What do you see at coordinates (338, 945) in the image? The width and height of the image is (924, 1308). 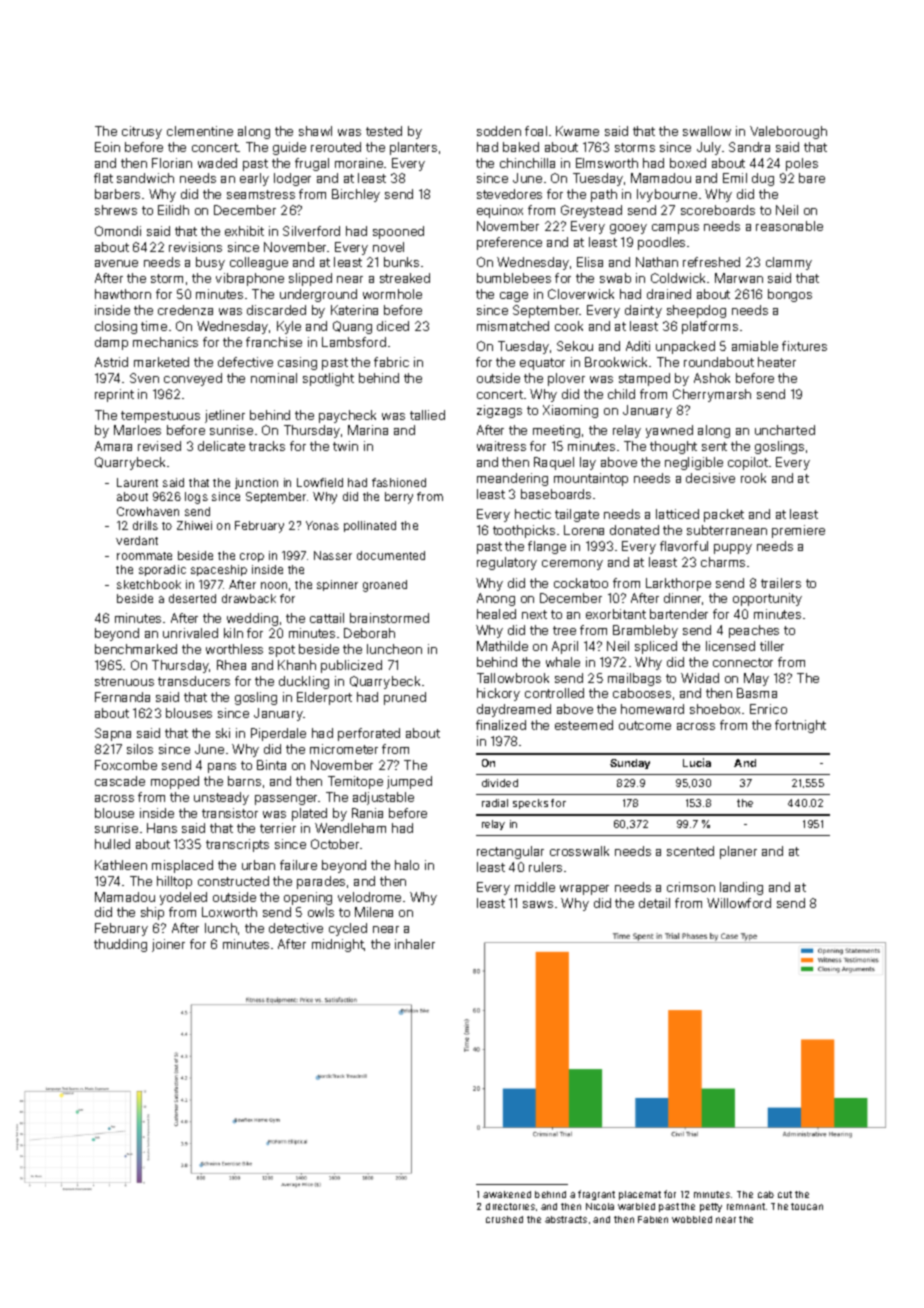 I see `midnight` at bounding box center [338, 945].
